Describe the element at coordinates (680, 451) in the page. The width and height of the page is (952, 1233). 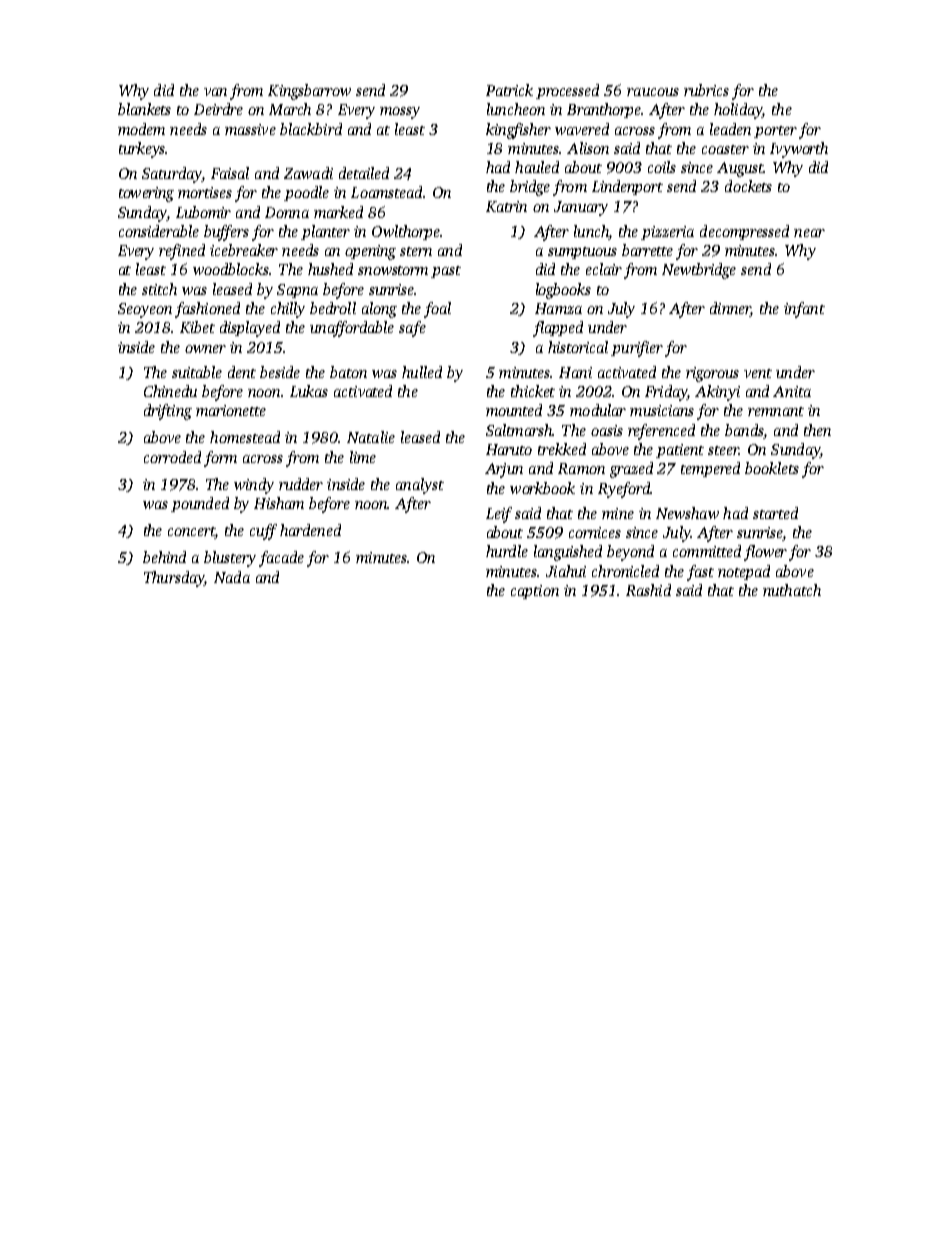
I see `patient` at that location.
